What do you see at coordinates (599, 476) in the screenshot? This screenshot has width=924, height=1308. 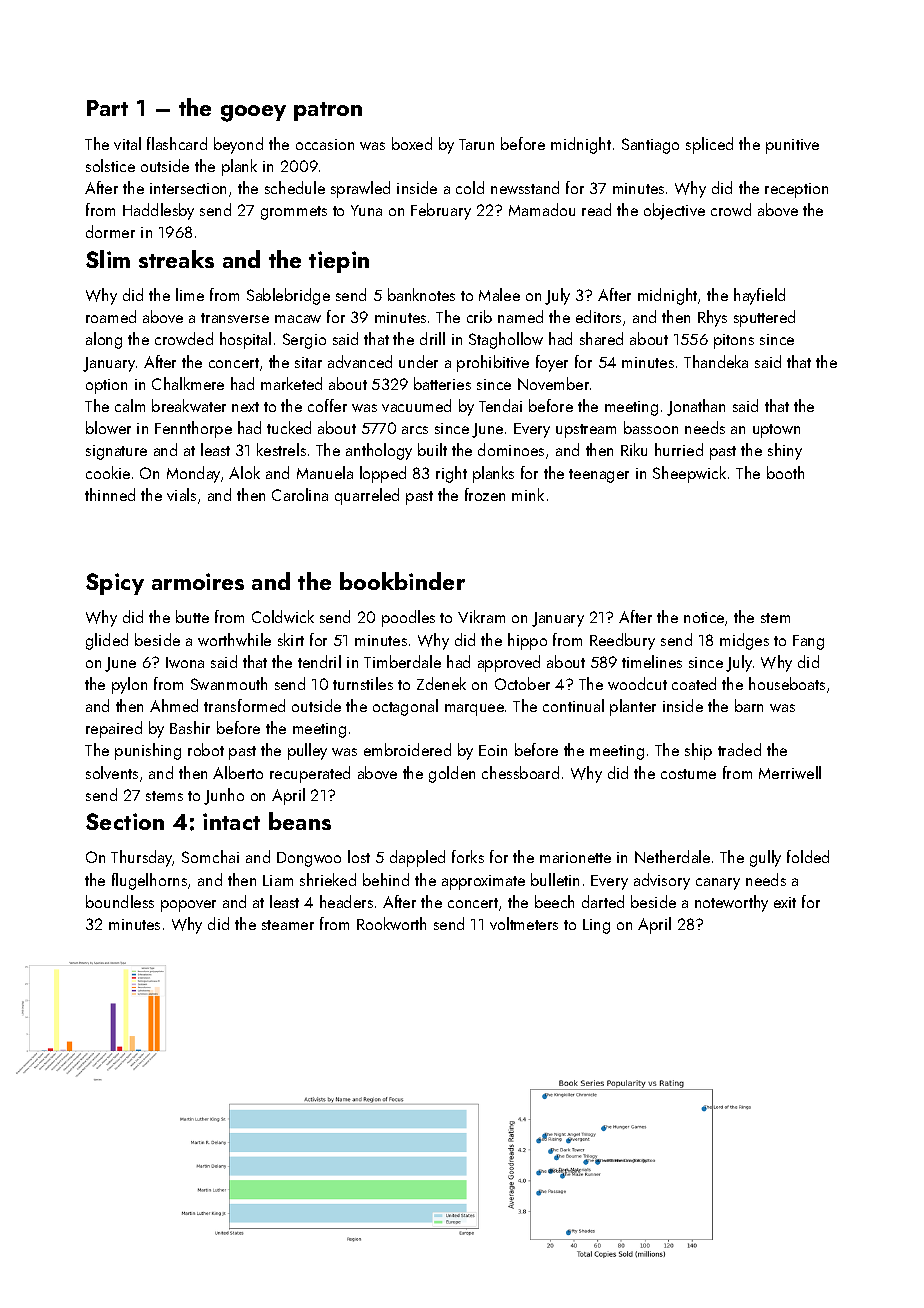 I see `teenager` at bounding box center [599, 476].
